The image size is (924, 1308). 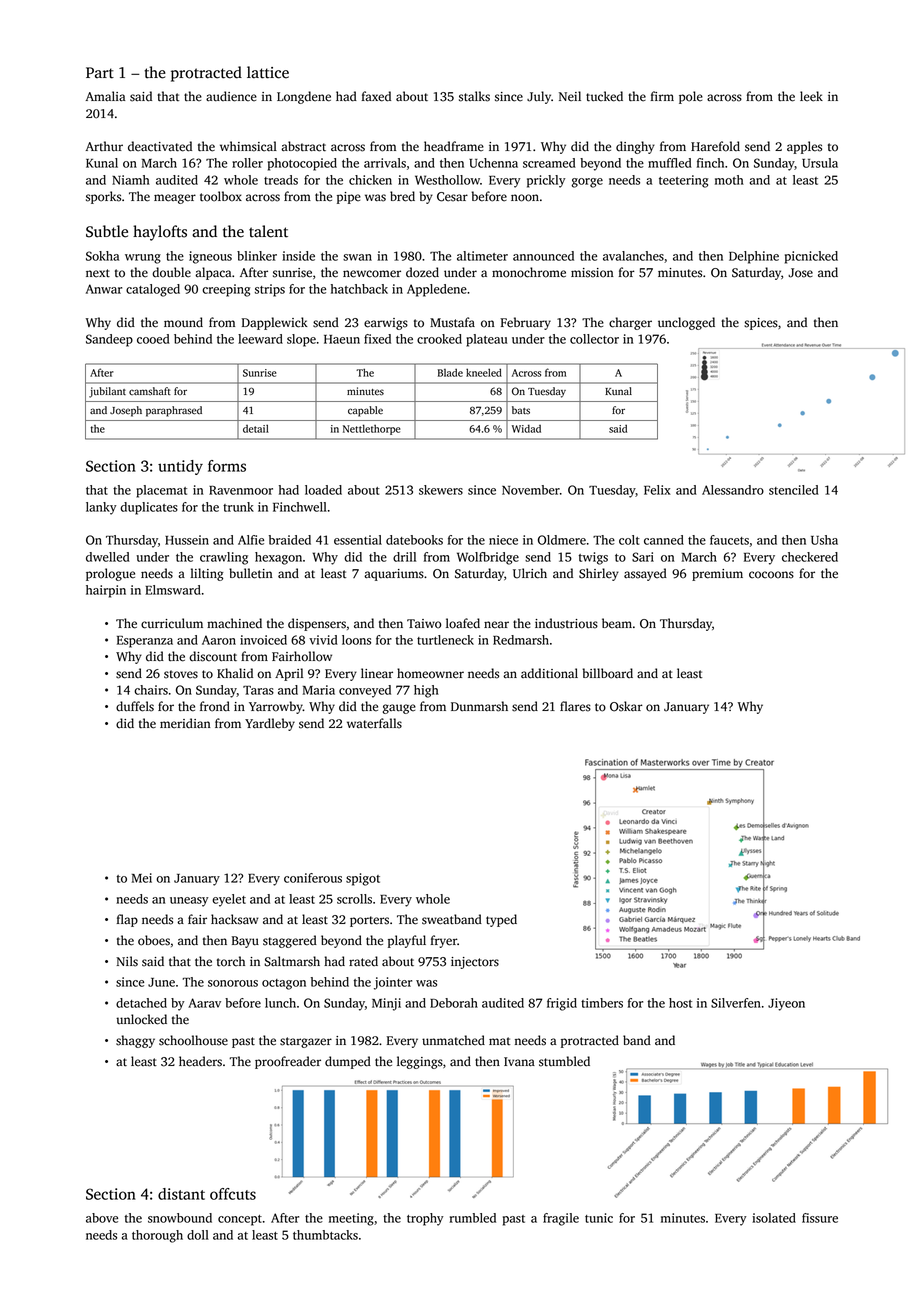 I want to click on doll, so click(x=198, y=1235).
